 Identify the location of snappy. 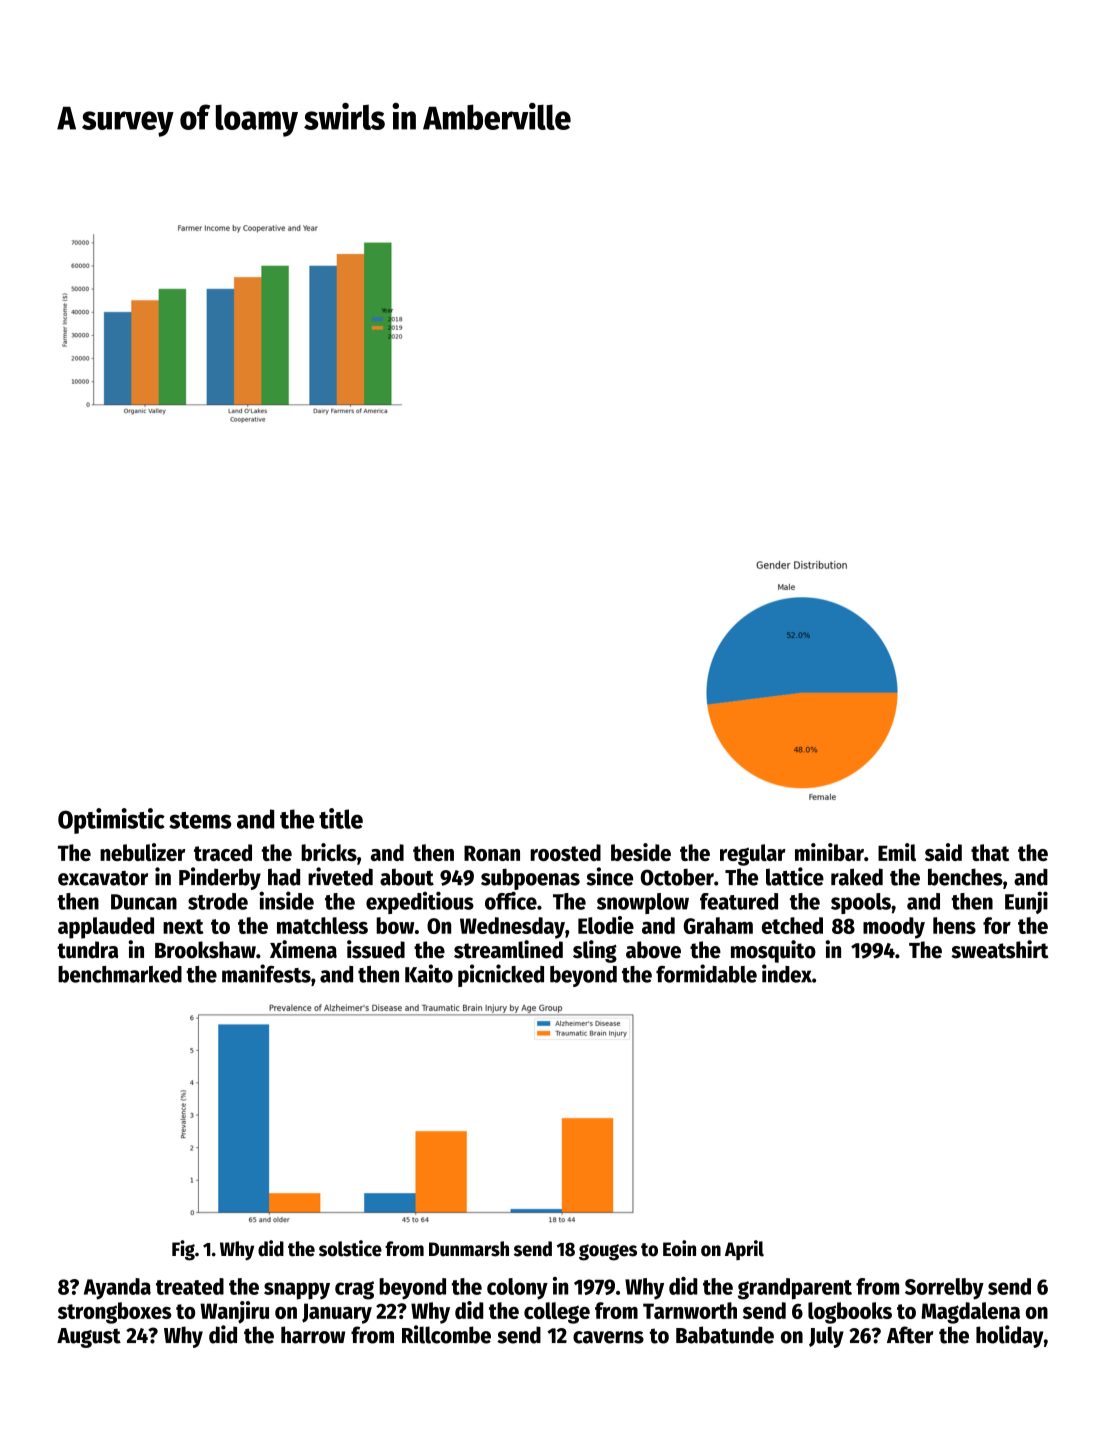
(297, 1291).
